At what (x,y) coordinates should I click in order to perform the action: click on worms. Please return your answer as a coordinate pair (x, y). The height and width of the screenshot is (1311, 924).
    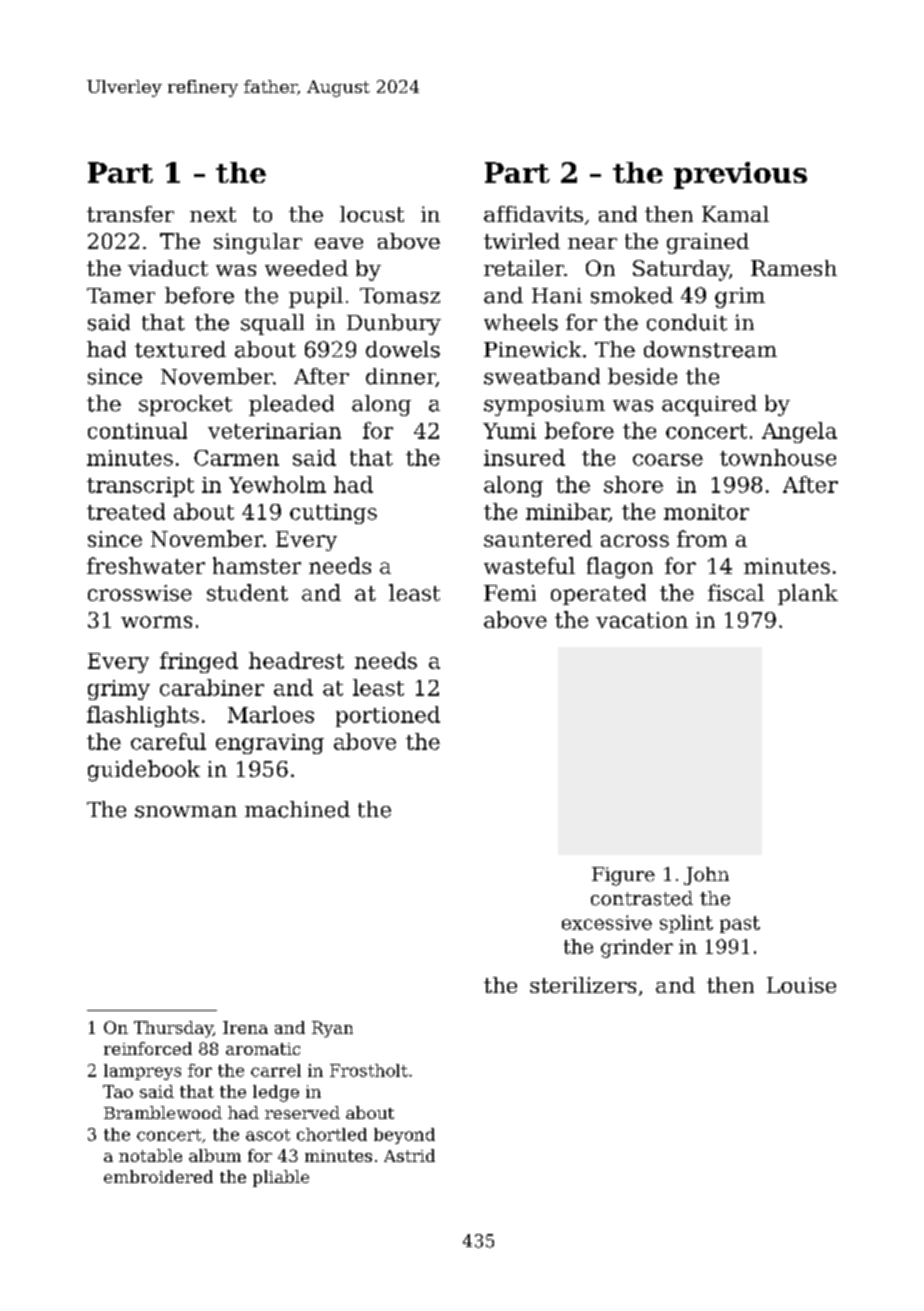
    Looking at the image, I should click on (156, 622).
